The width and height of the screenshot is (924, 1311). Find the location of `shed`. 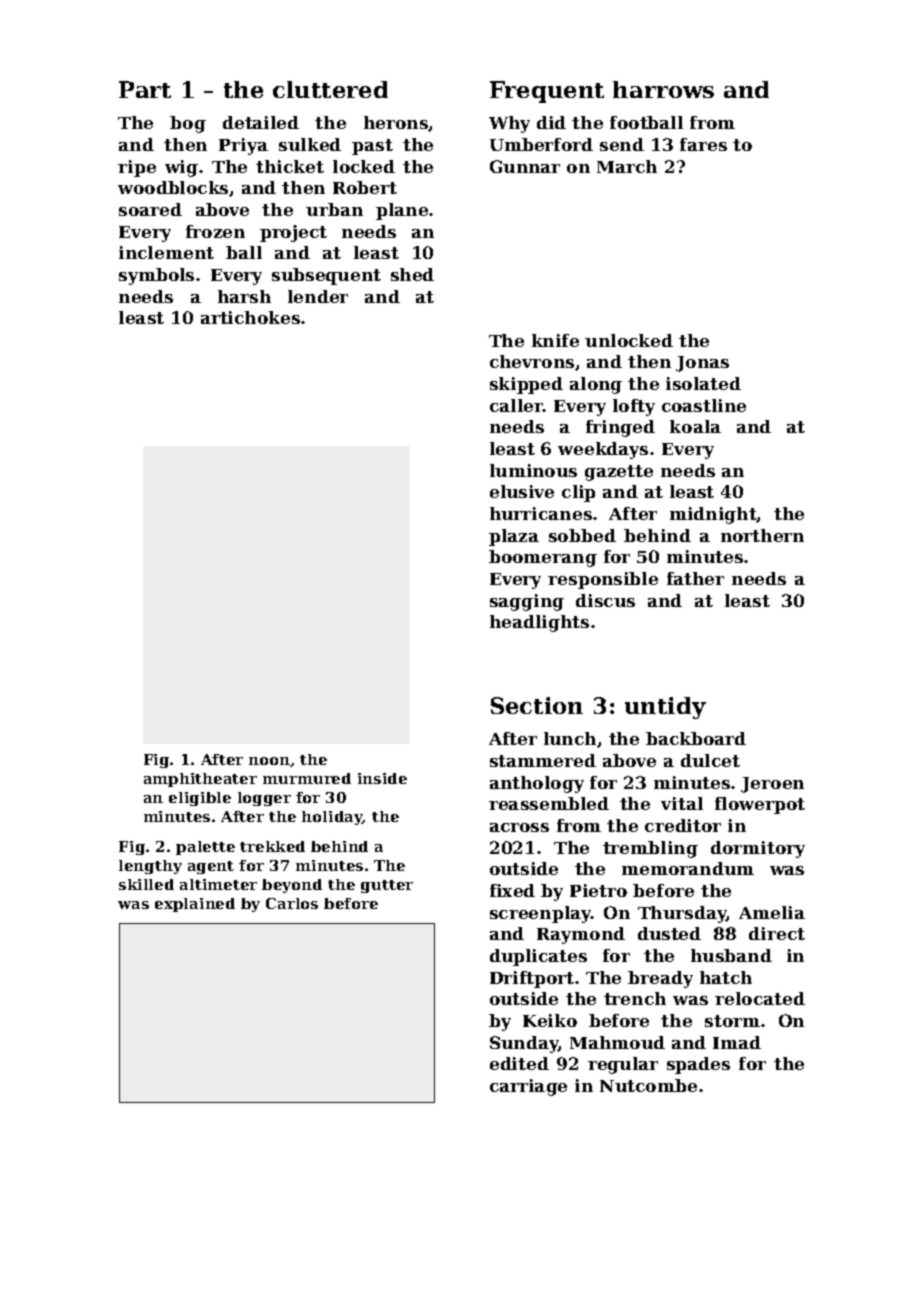

shed is located at coordinates (412, 274).
